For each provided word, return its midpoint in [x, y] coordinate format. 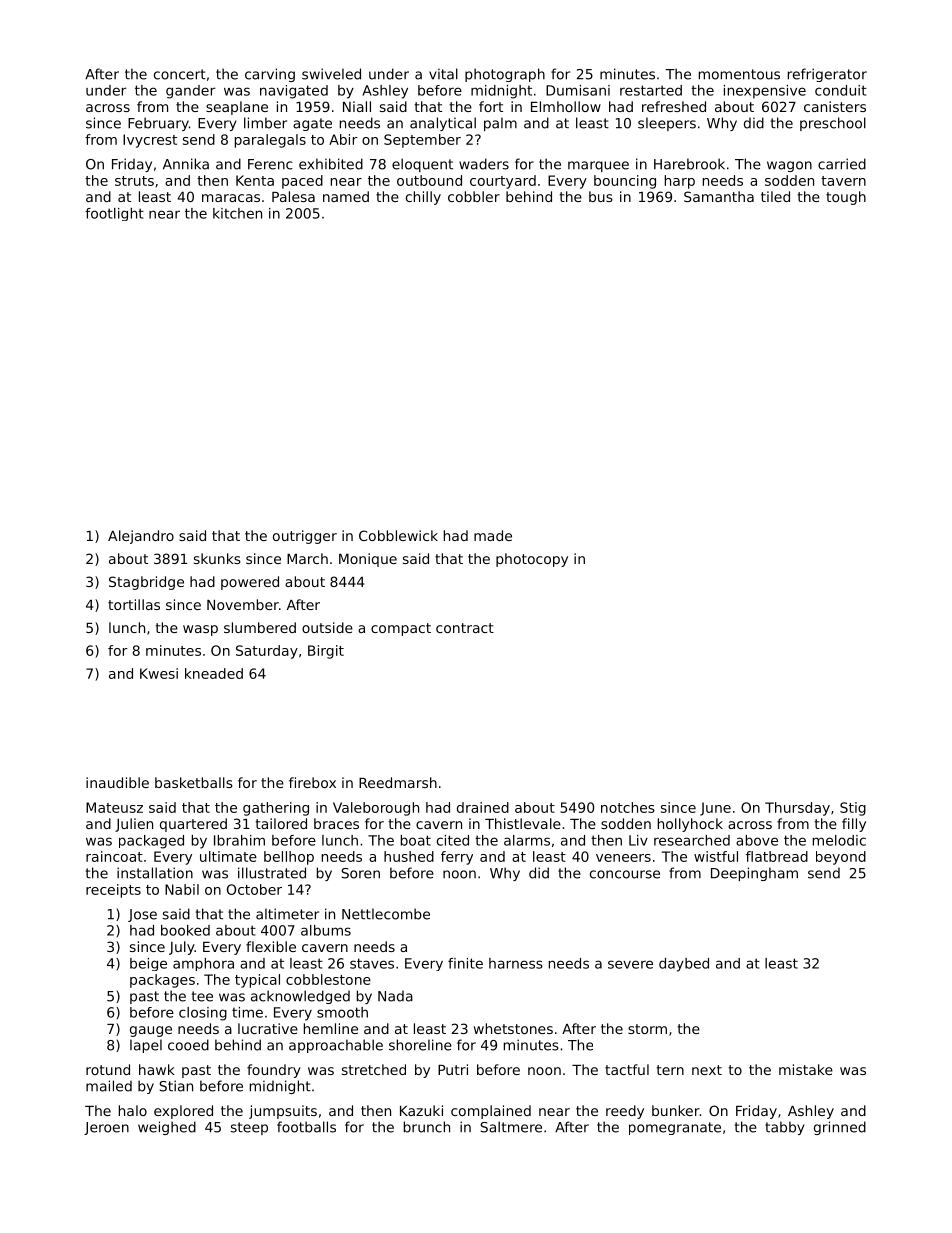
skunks [217, 558]
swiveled [331, 74]
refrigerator [827, 75]
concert [180, 74]
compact [401, 629]
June [715, 809]
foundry [274, 1071]
